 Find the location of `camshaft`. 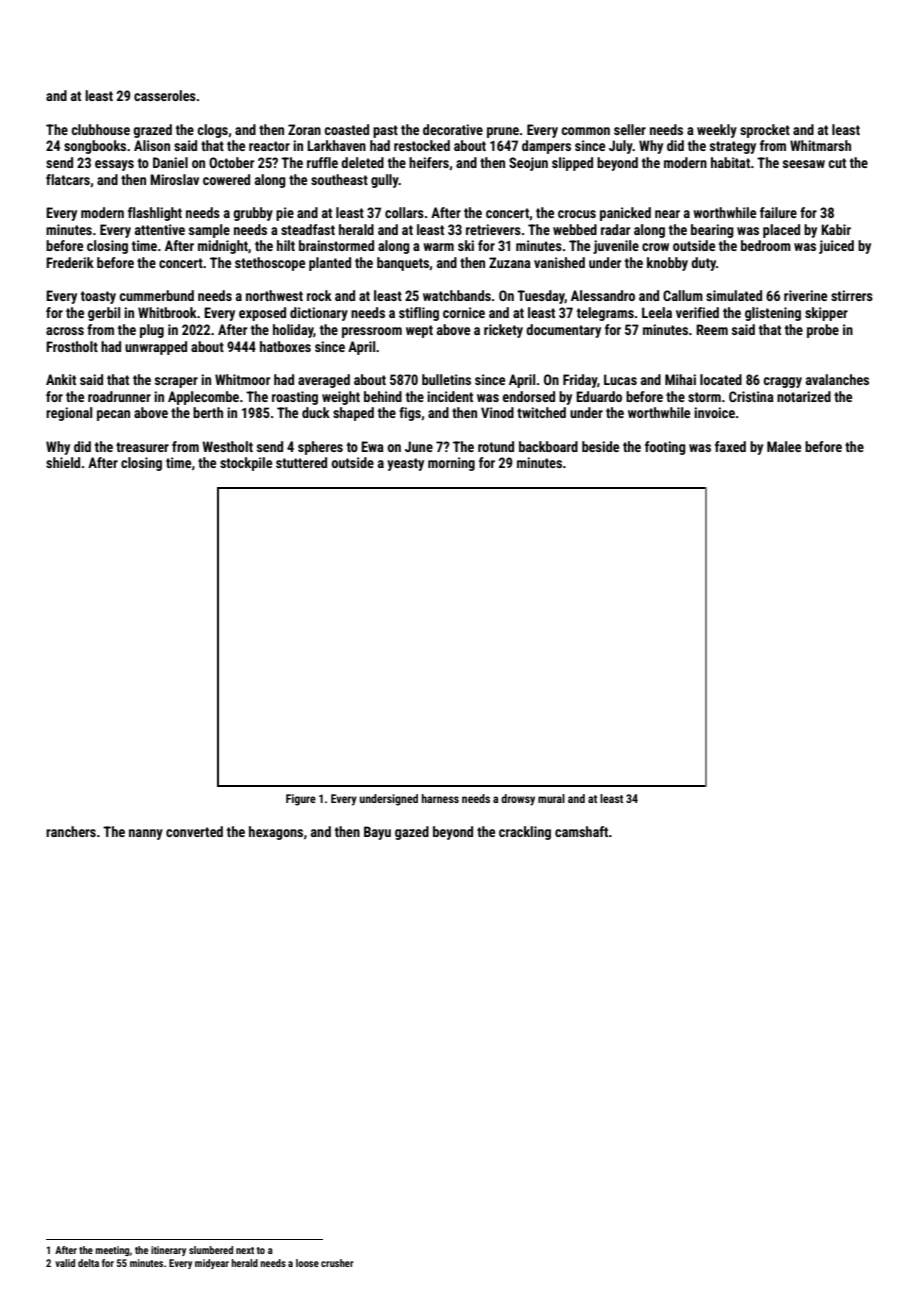

camshaft is located at coordinates (581, 831).
